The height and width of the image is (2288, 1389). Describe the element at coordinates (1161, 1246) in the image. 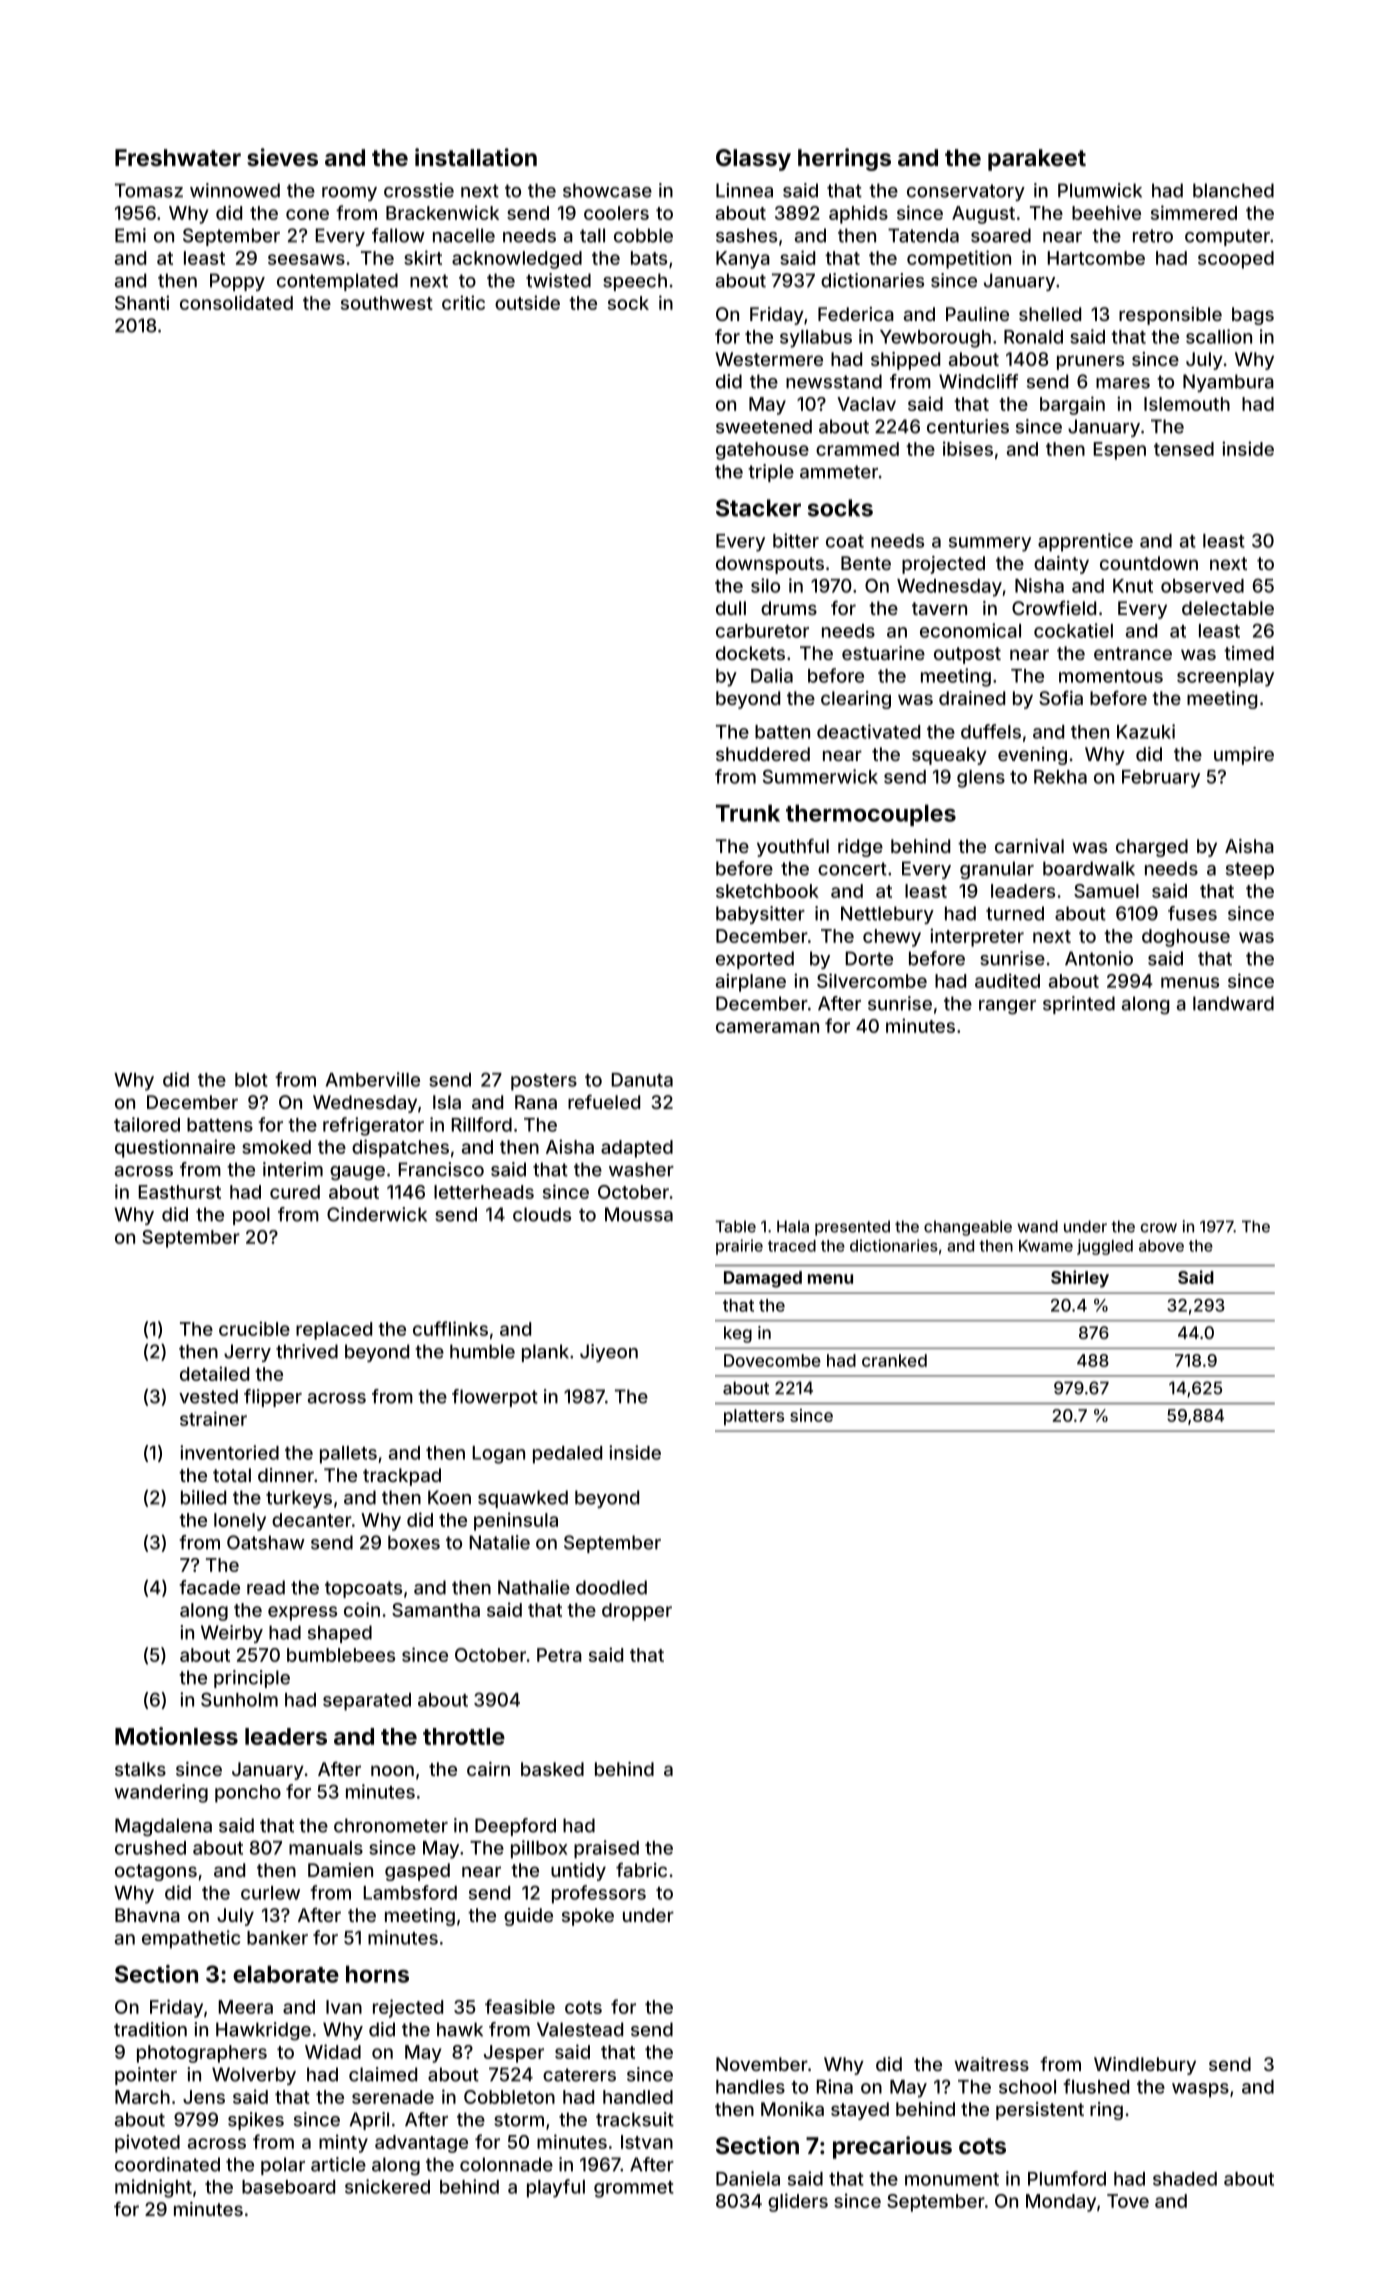

I see `above` at that location.
